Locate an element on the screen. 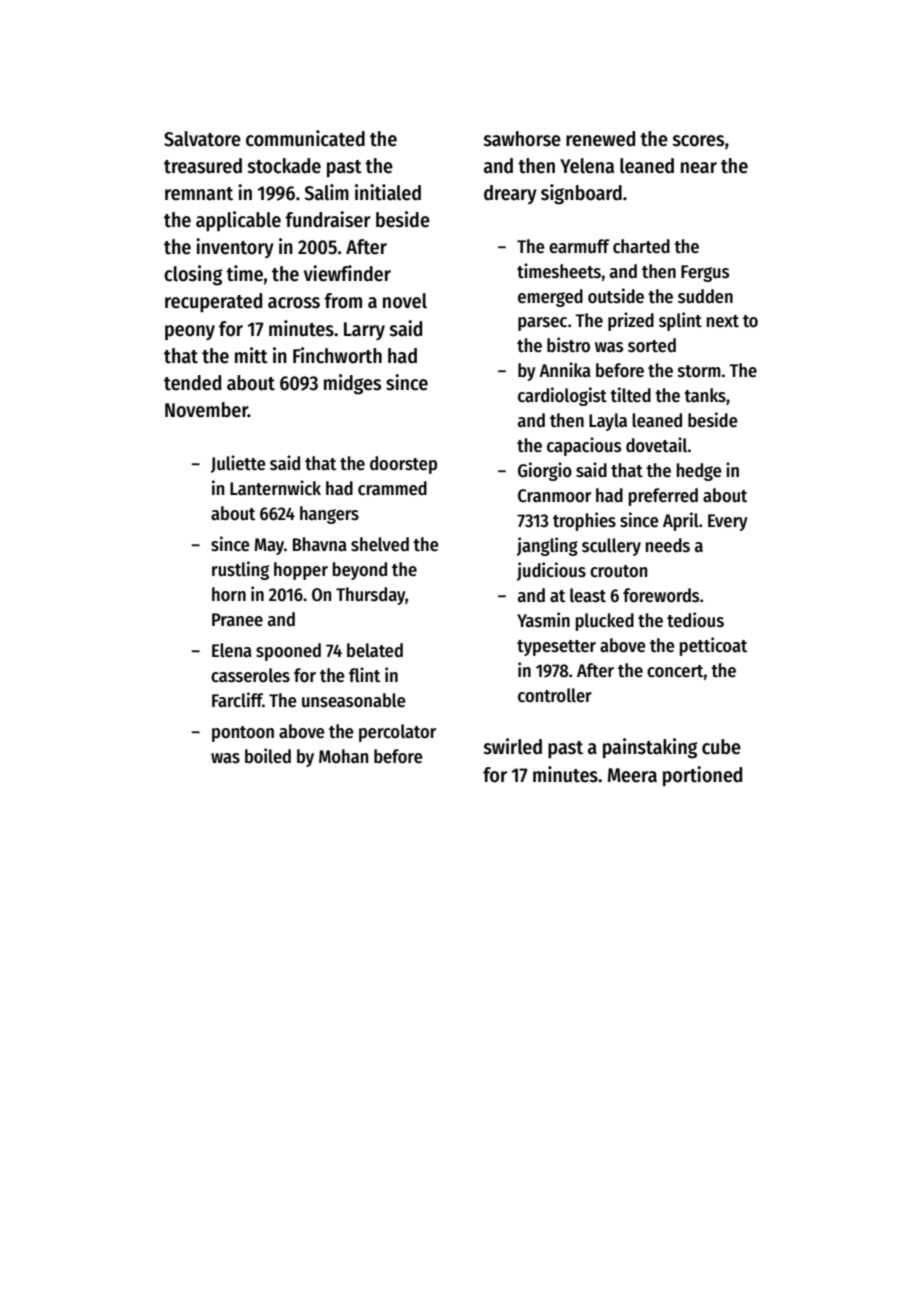 The image size is (924, 1311). applicable is located at coordinates (238, 221).
